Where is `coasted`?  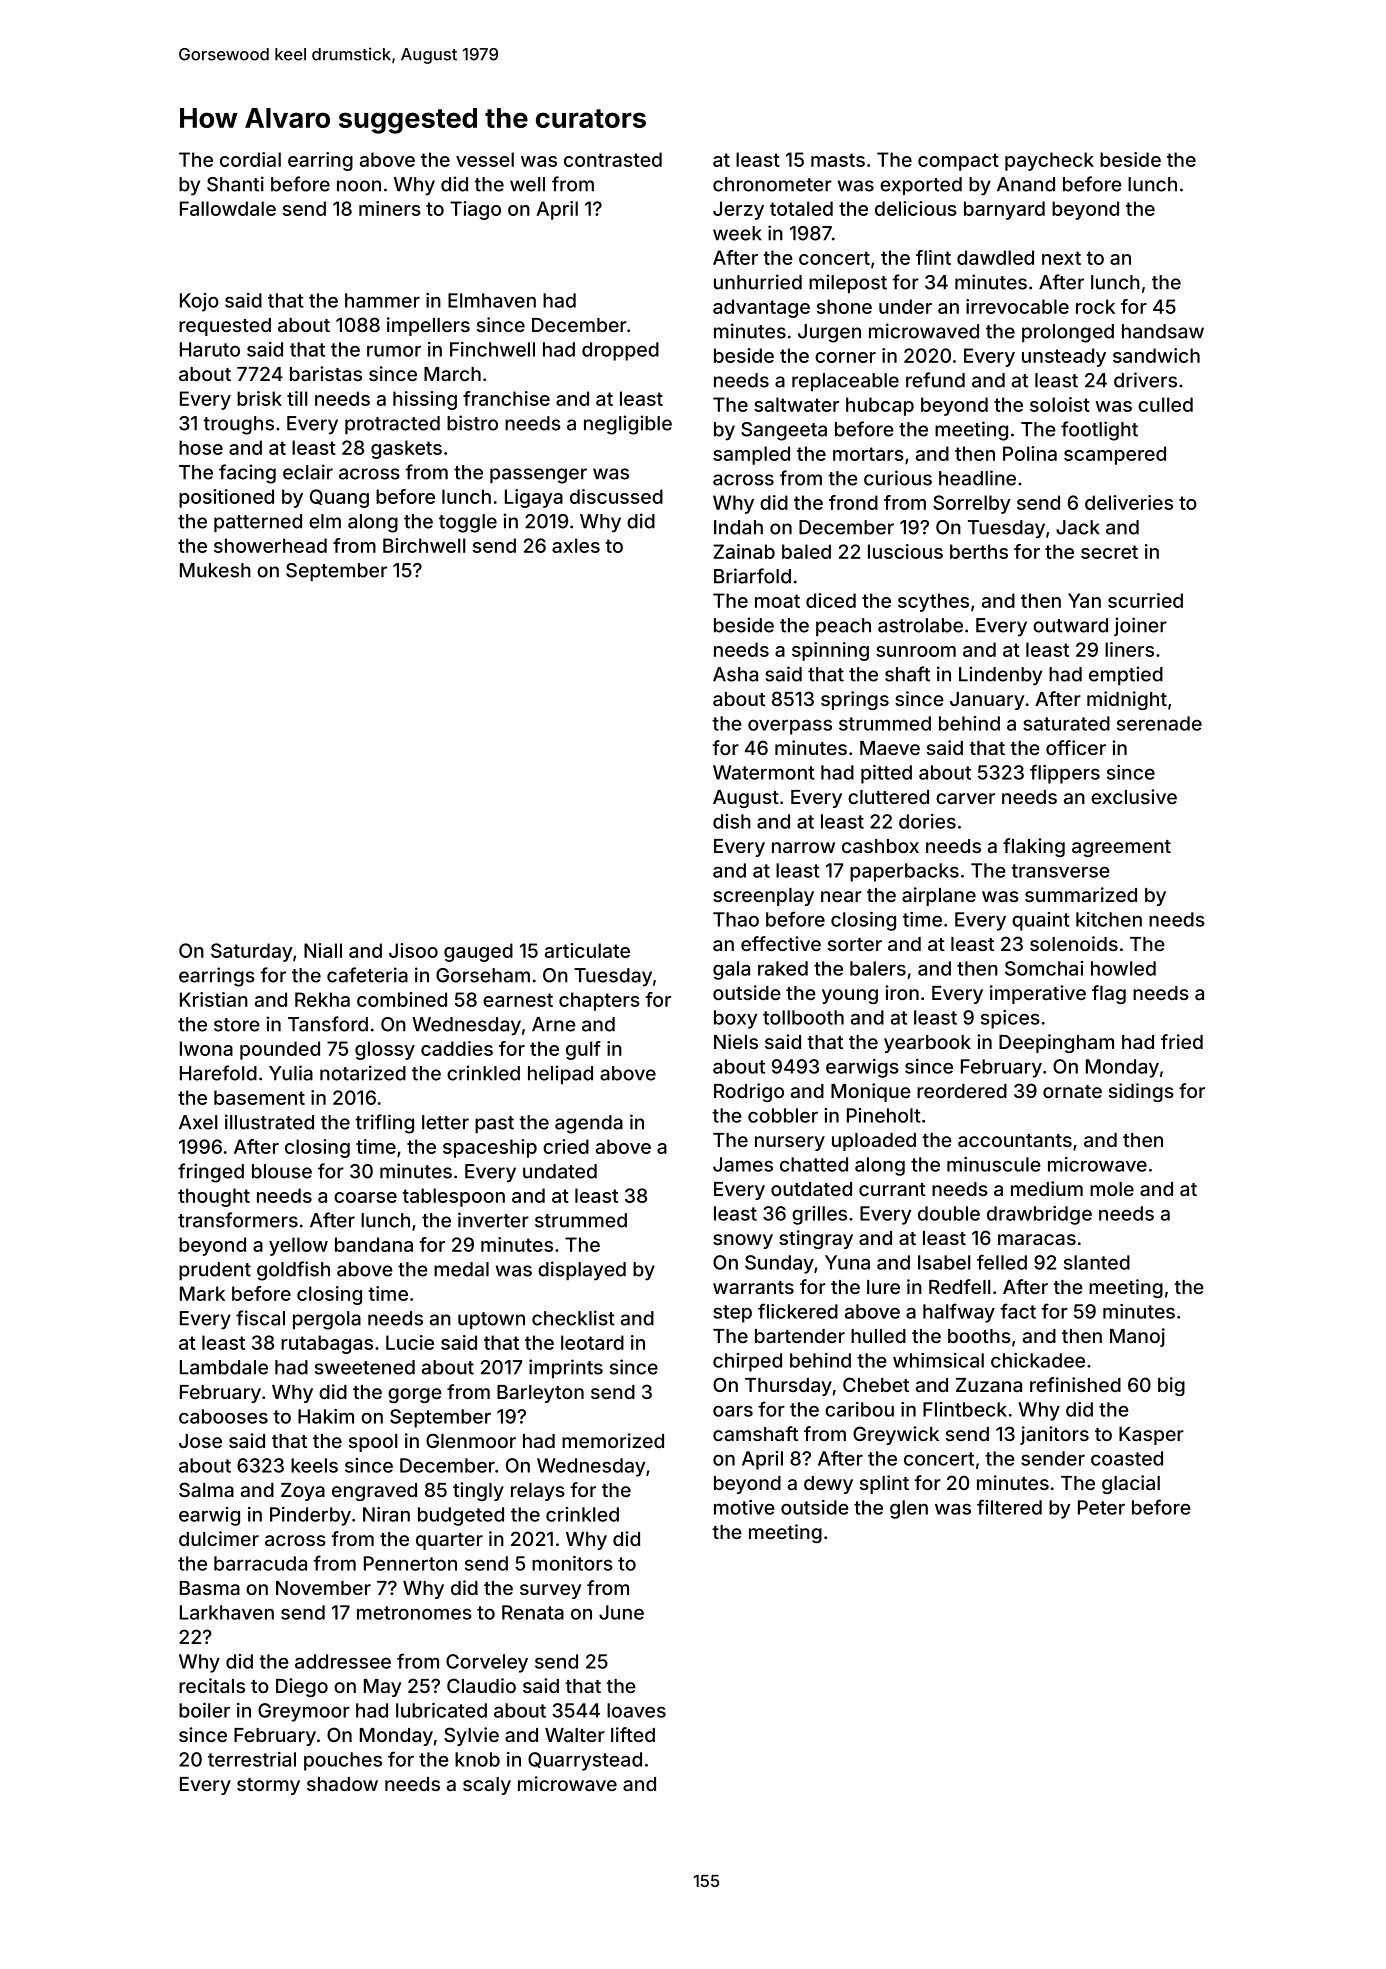
coasted is located at coordinates (1127, 1458).
